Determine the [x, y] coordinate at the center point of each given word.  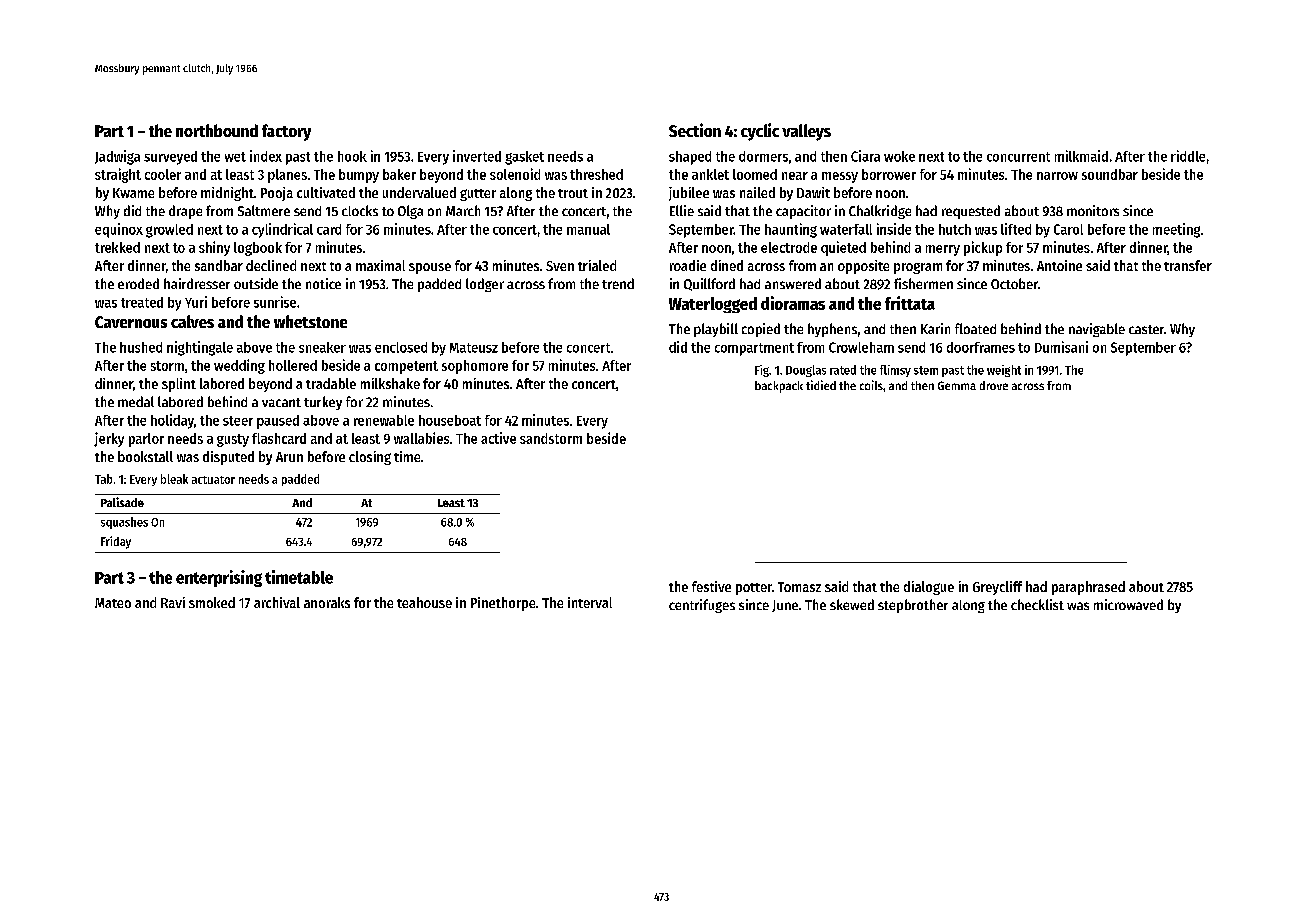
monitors [1093, 210]
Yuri [196, 302]
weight [1004, 371]
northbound [217, 130]
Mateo [113, 603]
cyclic [760, 132]
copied [761, 330]
